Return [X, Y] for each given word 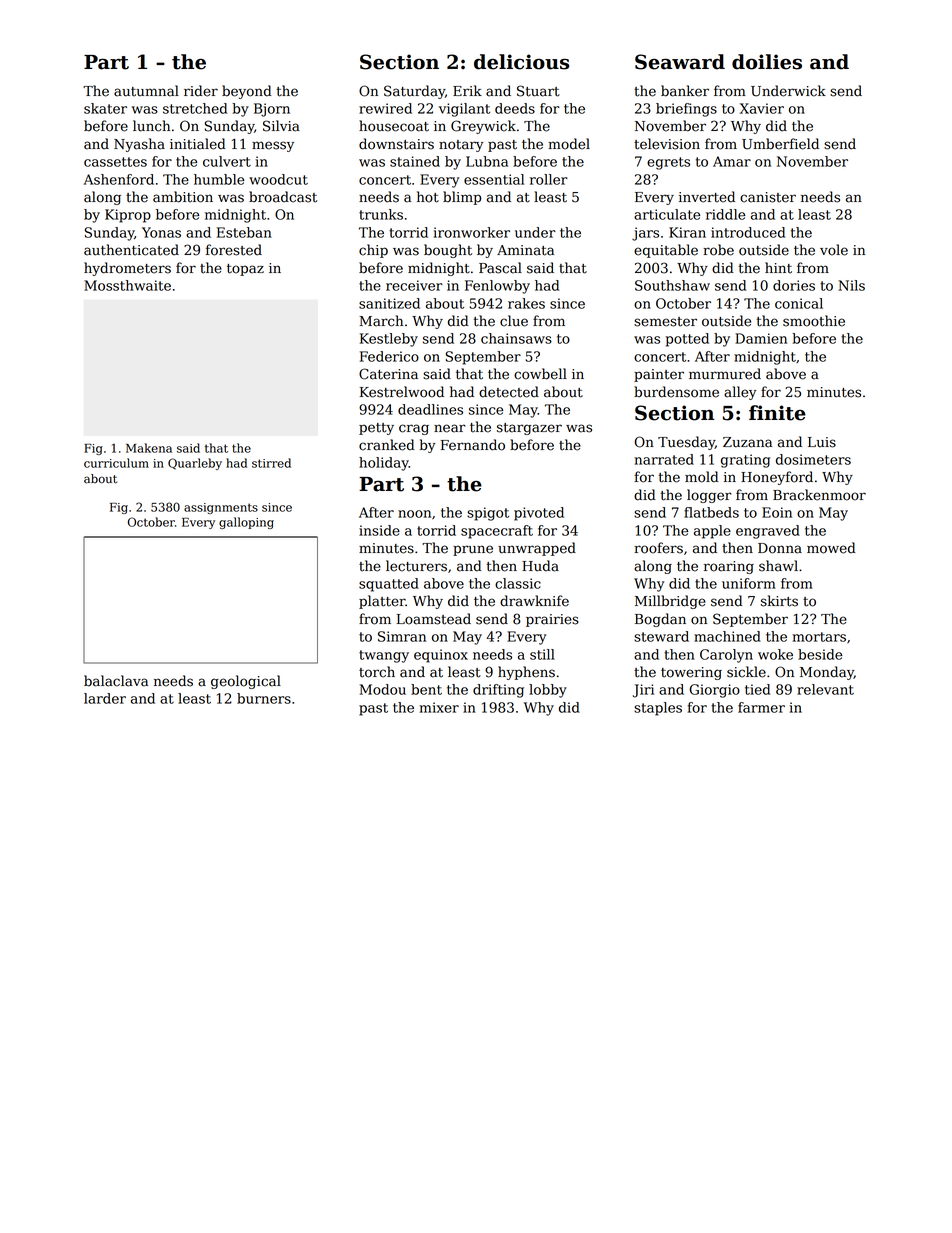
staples [658, 709]
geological [246, 682]
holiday [384, 464]
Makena [149, 448]
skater [105, 108]
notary [461, 146]
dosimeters [813, 459]
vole [834, 250]
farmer [761, 707]
